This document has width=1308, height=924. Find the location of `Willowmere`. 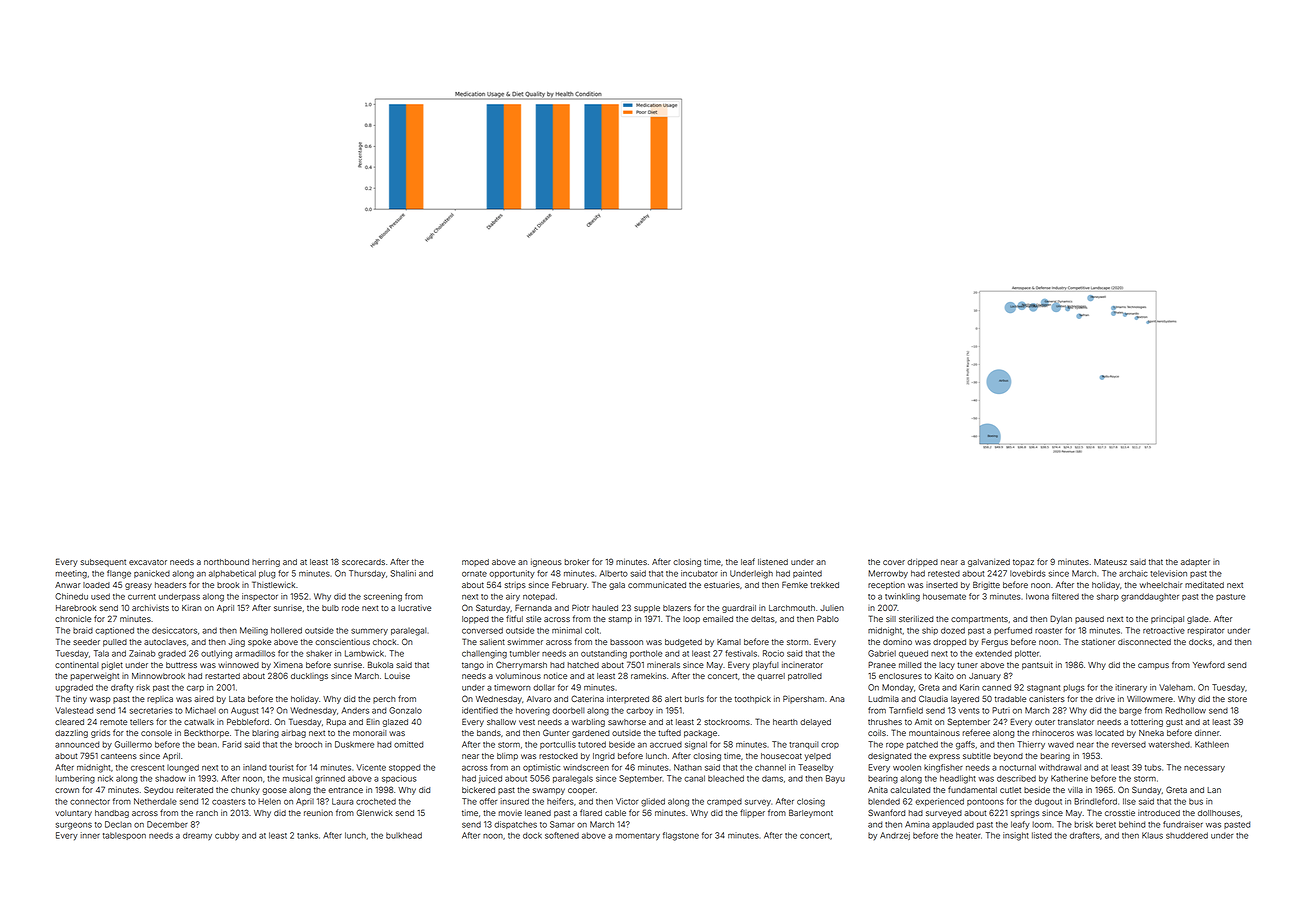

Willowmere is located at coordinates (1150, 699).
